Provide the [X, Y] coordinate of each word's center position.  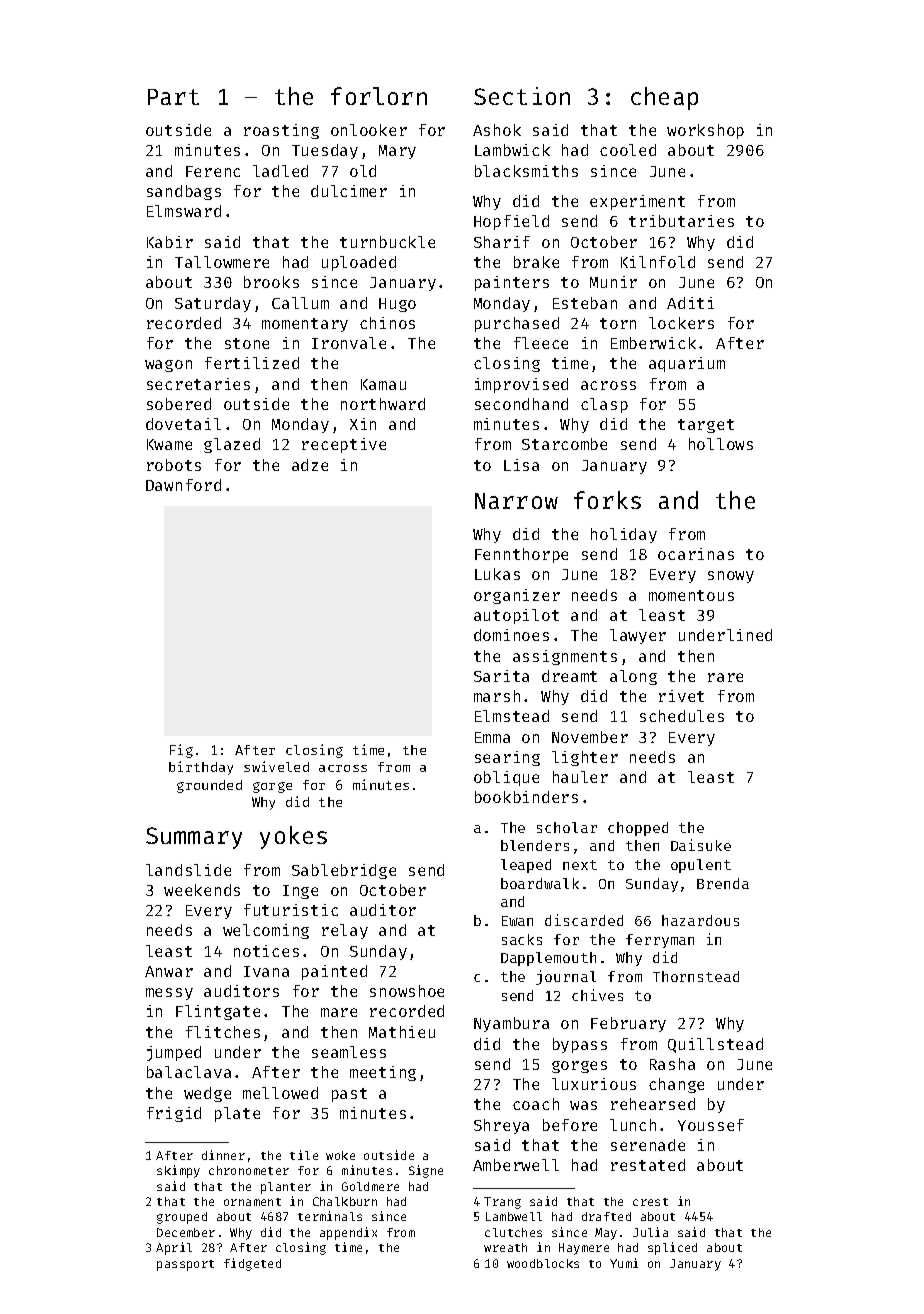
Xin [363, 424]
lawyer [638, 636]
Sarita [501, 676]
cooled [628, 150]
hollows [721, 444]
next [580, 865]
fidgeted [252, 1264]
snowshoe [407, 991]
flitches [223, 1032]
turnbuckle [387, 242]
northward [383, 404]
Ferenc [213, 171]
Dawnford [183, 485]
